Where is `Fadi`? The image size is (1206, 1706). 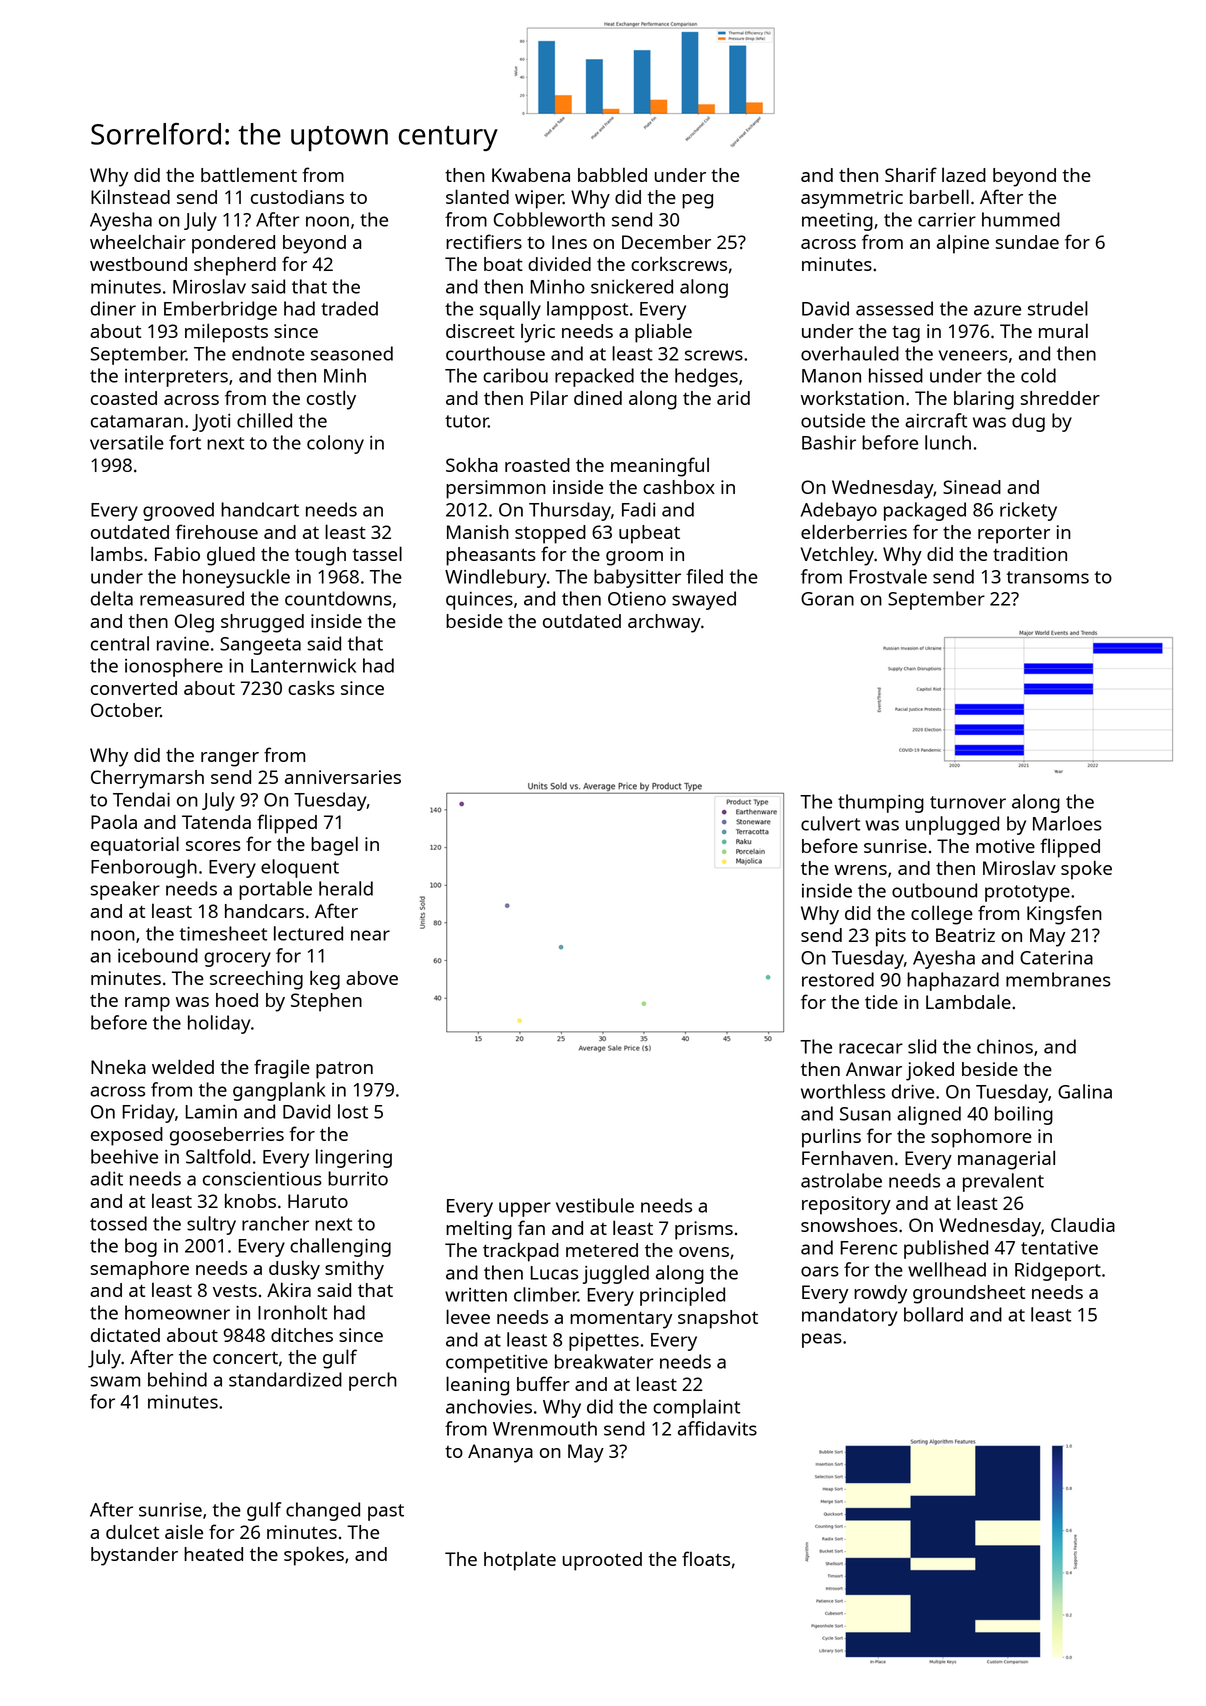
Fadi is located at coordinates (638, 509).
